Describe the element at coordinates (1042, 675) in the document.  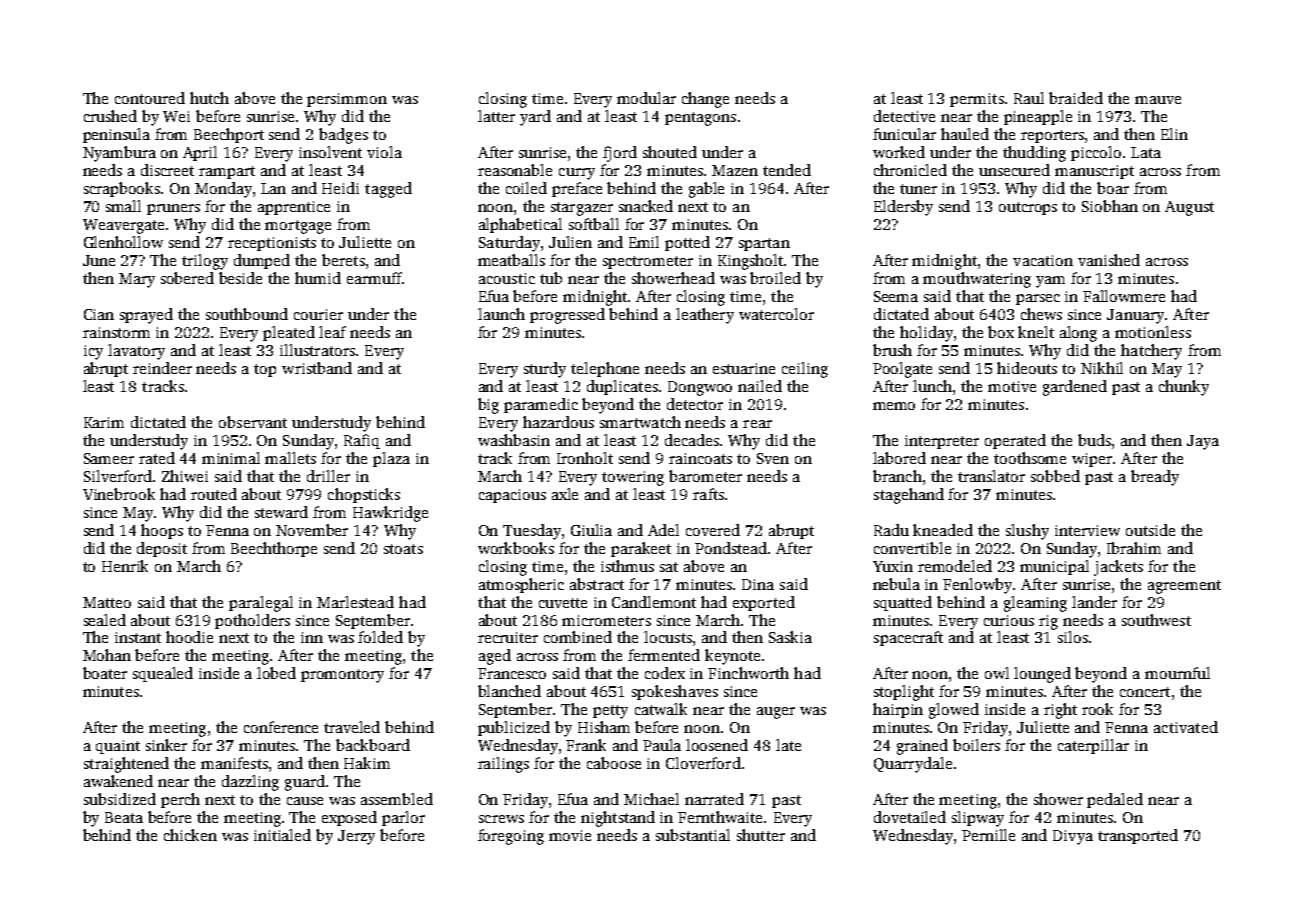
I see `lounged` at that location.
